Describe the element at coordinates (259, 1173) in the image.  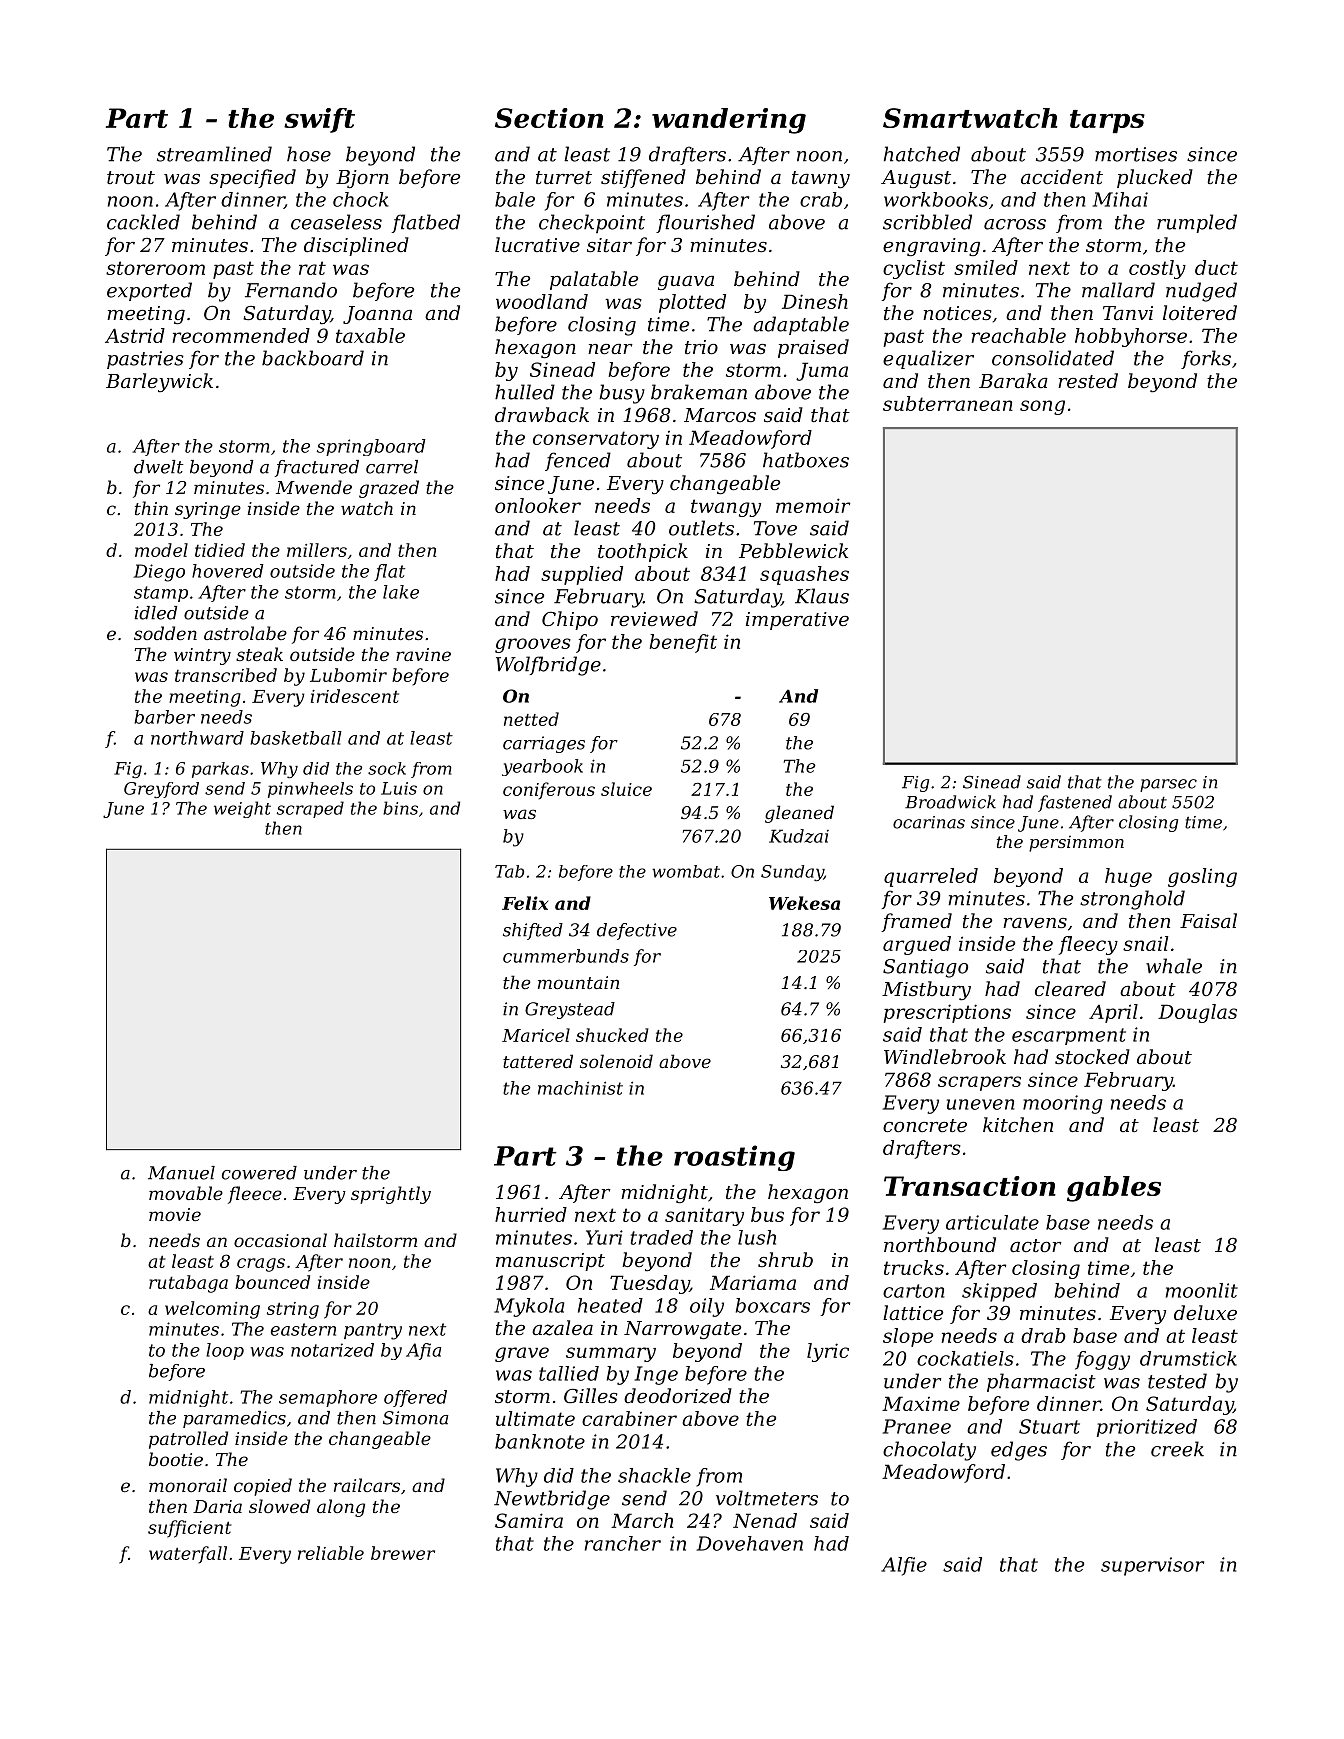
I see `cowered` at that location.
